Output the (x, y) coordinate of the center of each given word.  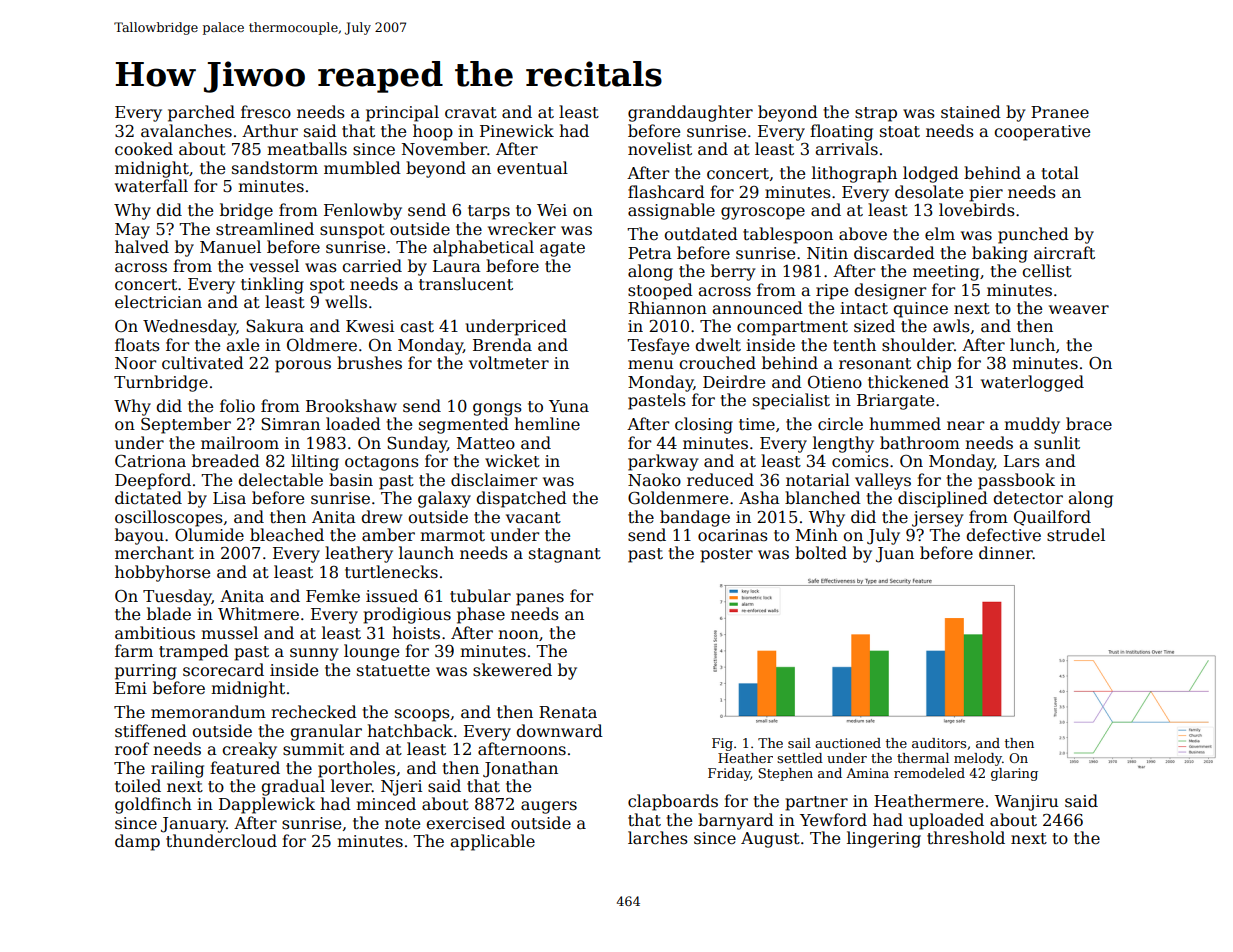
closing (704, 425)
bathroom (920, 442)
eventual (532, 168)
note (402, 824)
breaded (226, 461)
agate (562, 249)
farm (134, 650)
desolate (929, 192)
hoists (416, 633)
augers (549, 807)
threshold (966, 838)
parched (201, 113)
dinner (1006, 553)
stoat (900, 132)
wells (346, 302)
